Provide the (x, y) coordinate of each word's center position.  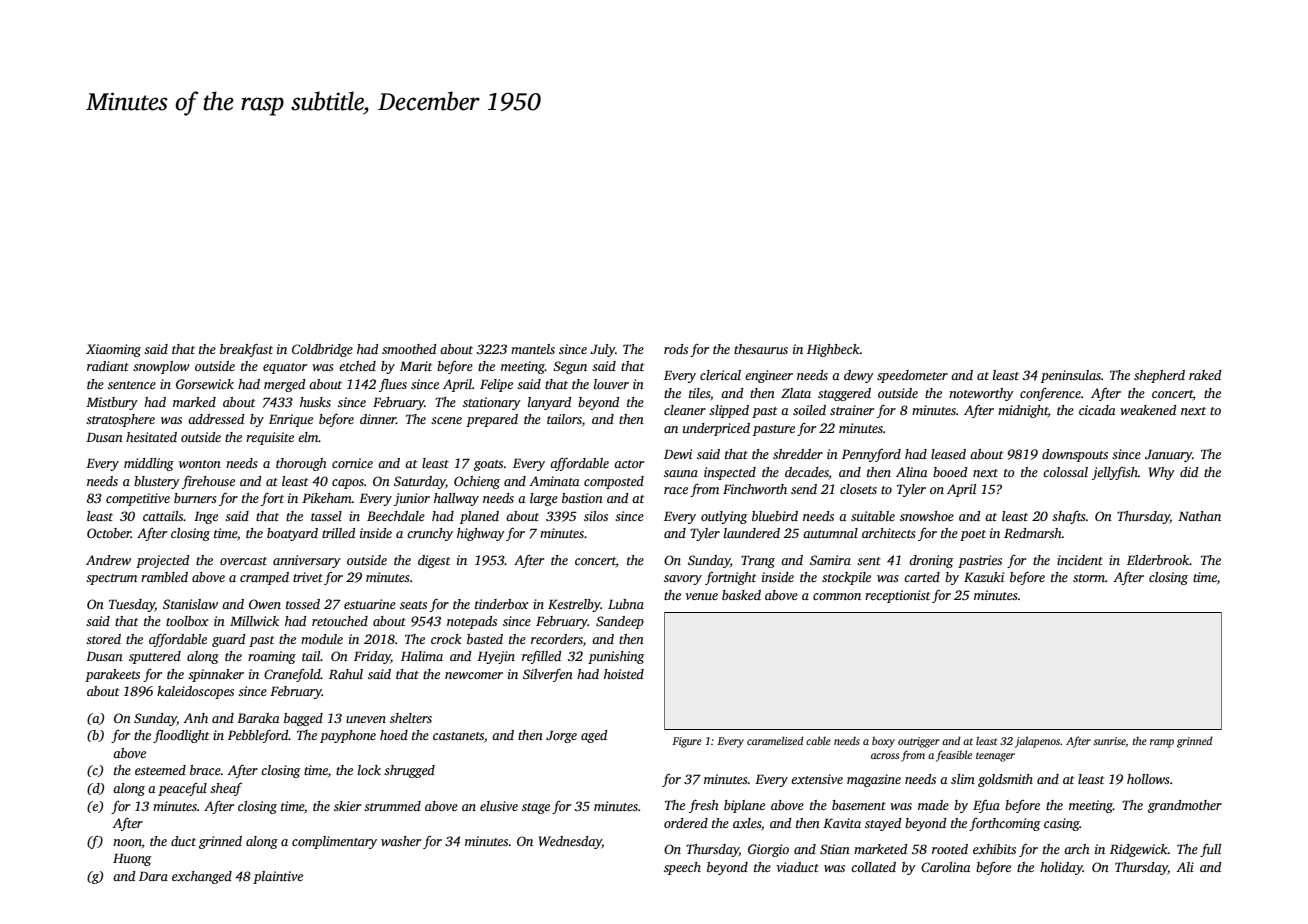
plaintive (278, 877)
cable (818, 740)
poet (973, 535)
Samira (830, 560)
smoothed (409, 349)
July (602, 350)
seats (413, 605)
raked (1205, 375)
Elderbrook (1158, 560)
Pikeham (327, 498)
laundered (752, 533)
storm (1089, 578)
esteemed (160, 770)
